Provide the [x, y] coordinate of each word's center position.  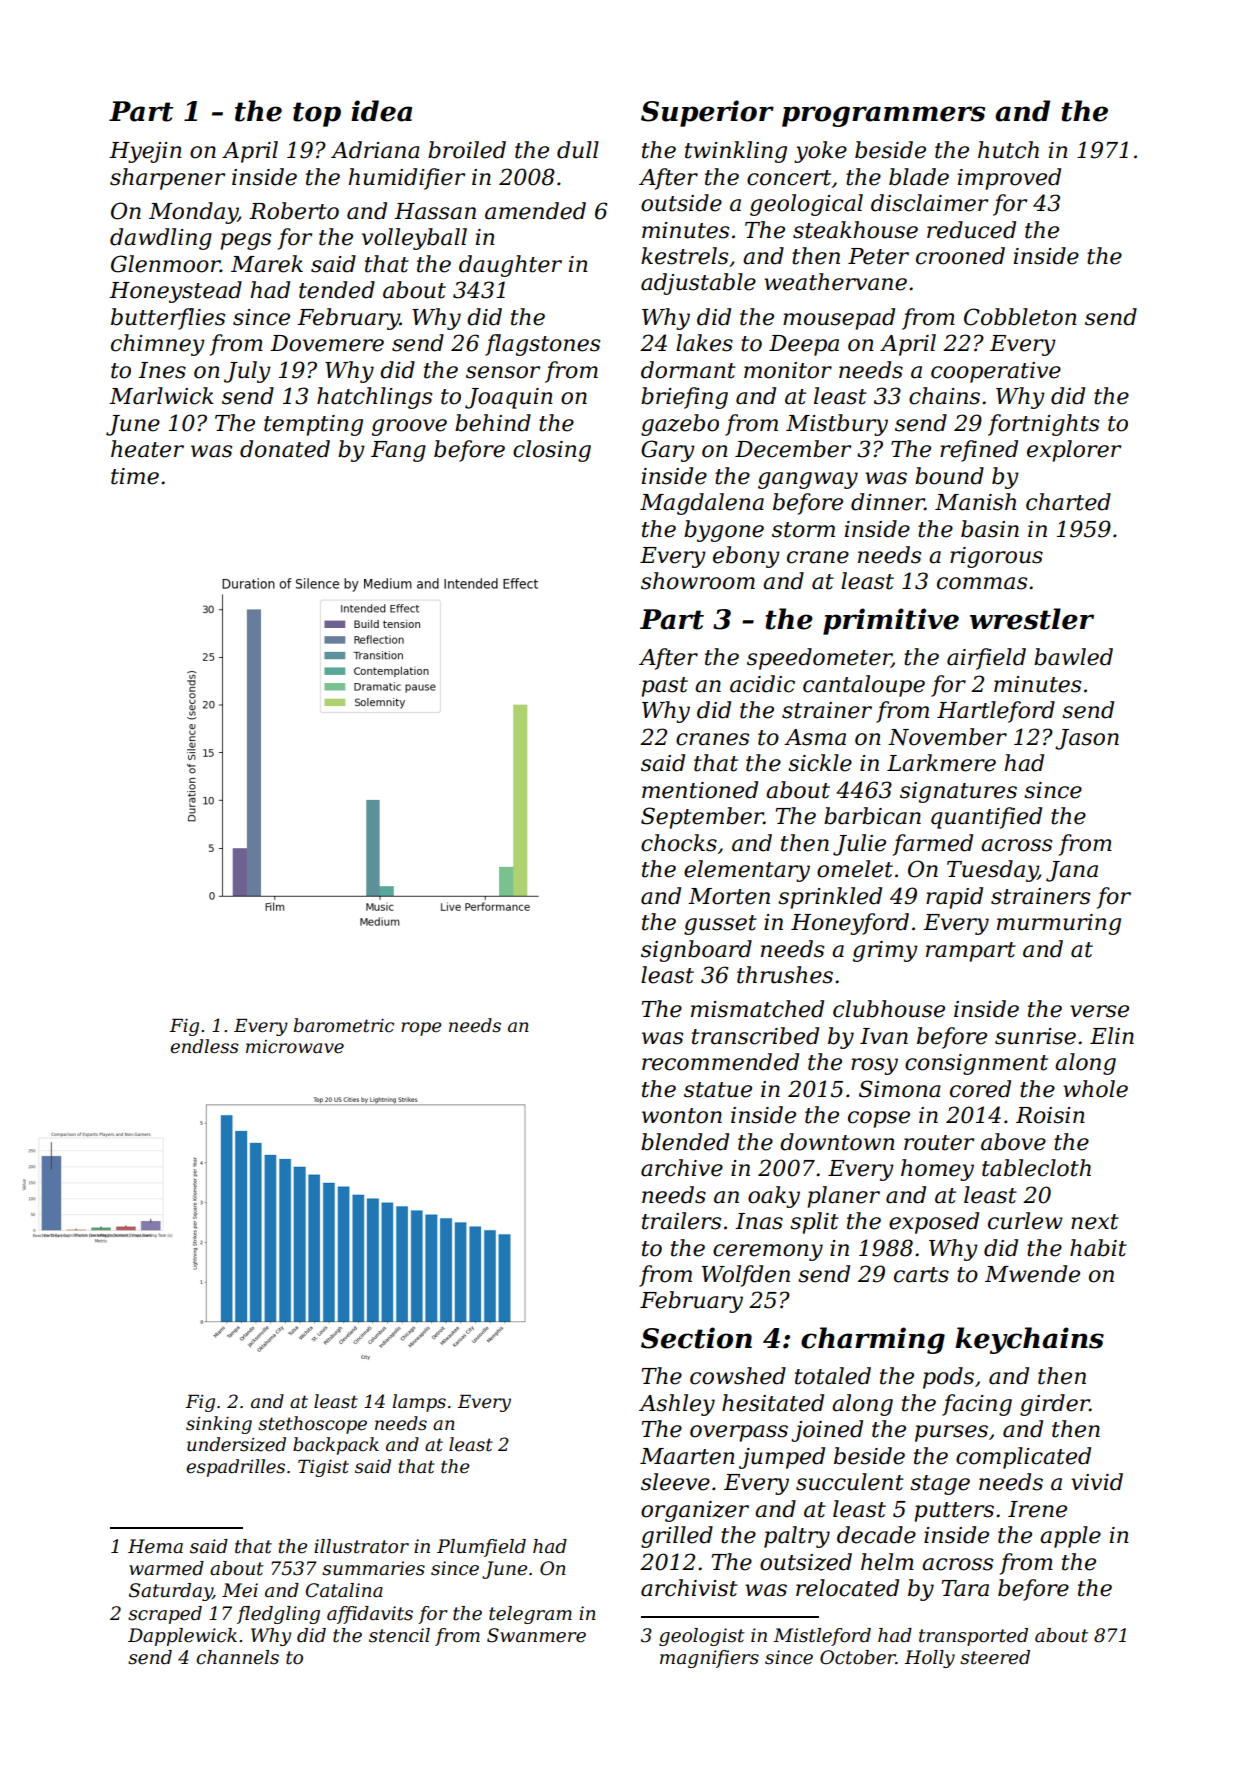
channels [237, 1657]
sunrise [1035, 1036]
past [664, 687]
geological [806, 205]
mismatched [757, 1009]
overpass [739, 1433]
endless [204, 1046]
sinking [219, 1425]
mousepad [839, 319]
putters [954, 1512]
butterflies [168, 319]
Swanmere [536, 1635]
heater [147, 449]
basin [990, 529]
